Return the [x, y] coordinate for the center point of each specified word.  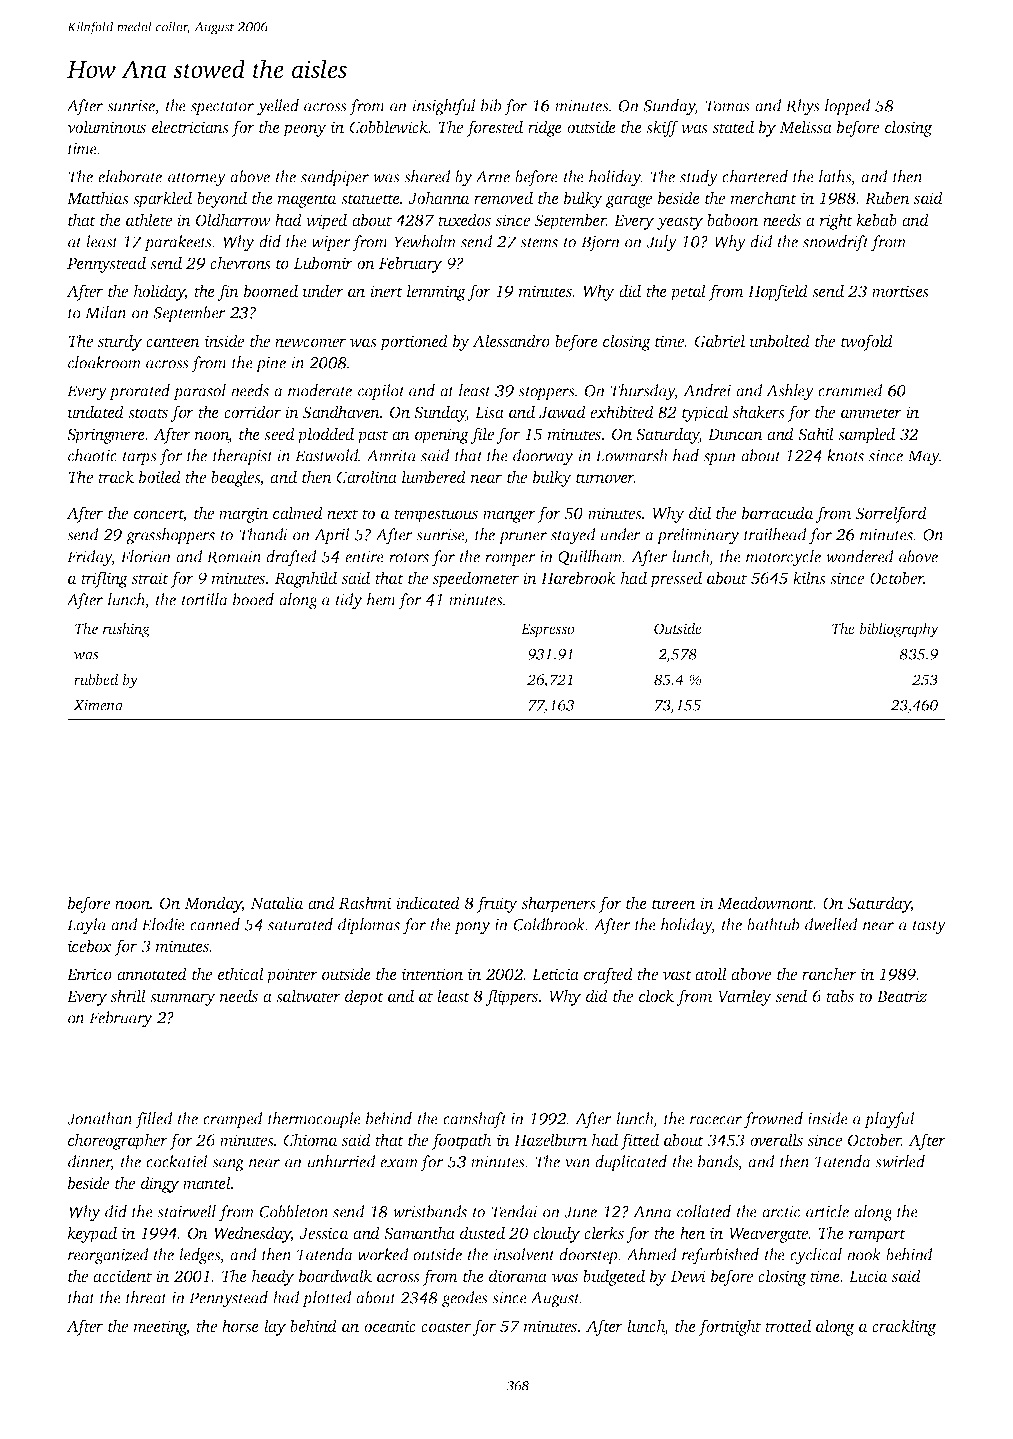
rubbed [96, 679]
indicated [428, 902]
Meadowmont [766, 902]
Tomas [727, 106]
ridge [545, 128]
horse [240, 1325]
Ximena [98, 705]
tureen [673, 904]
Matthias [98, 197]
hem [381, 599]
